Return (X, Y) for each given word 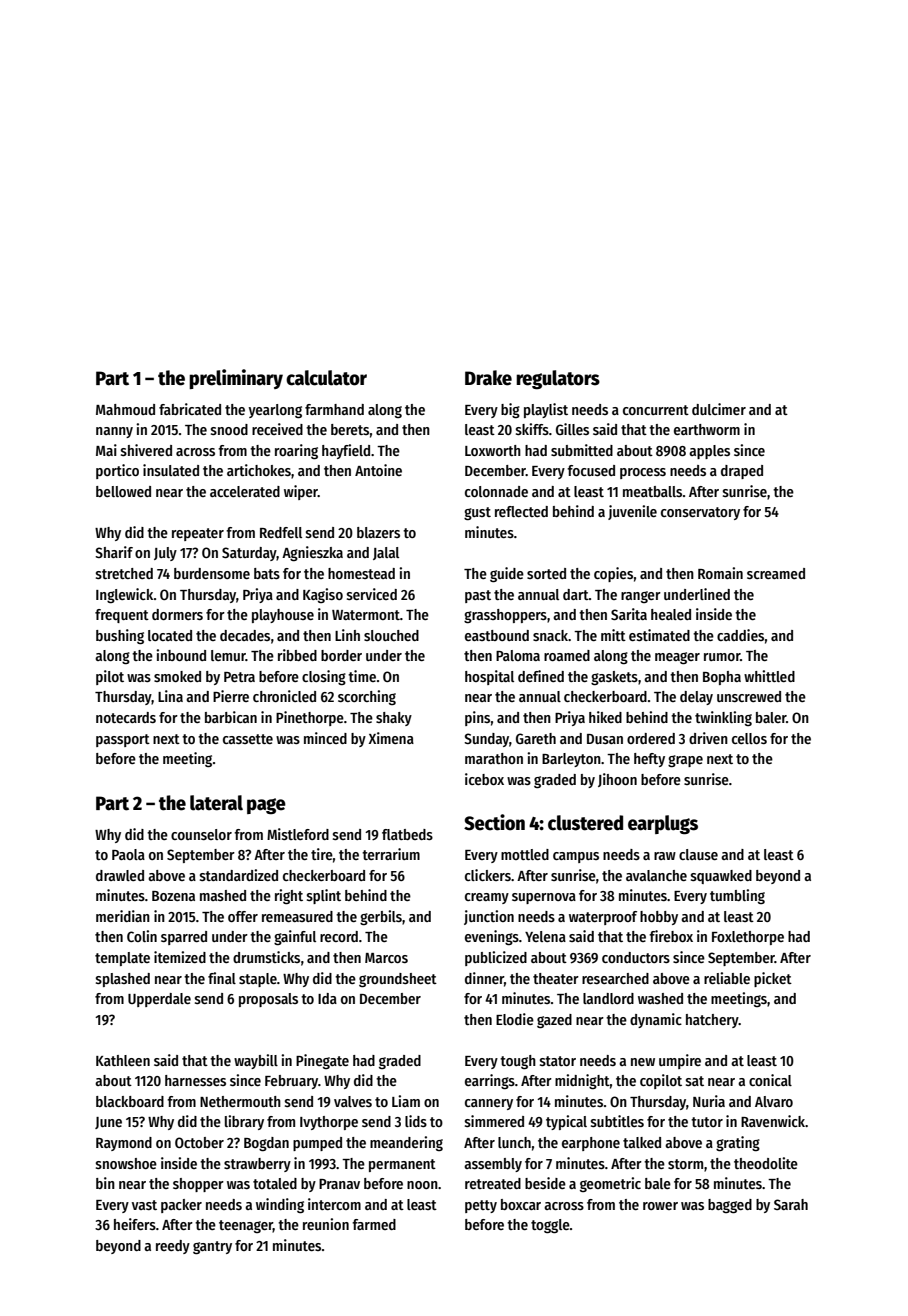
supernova (544, 898)
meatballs (652, 491)
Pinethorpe (310, 718)
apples (709, 452)
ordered (651, 738)
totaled (275, 1183)
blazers (378, 532)
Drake (488, 378)
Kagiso (323, 595)
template (122, 959)
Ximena (391, 738)
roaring (296, 451)
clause (698, 854)
